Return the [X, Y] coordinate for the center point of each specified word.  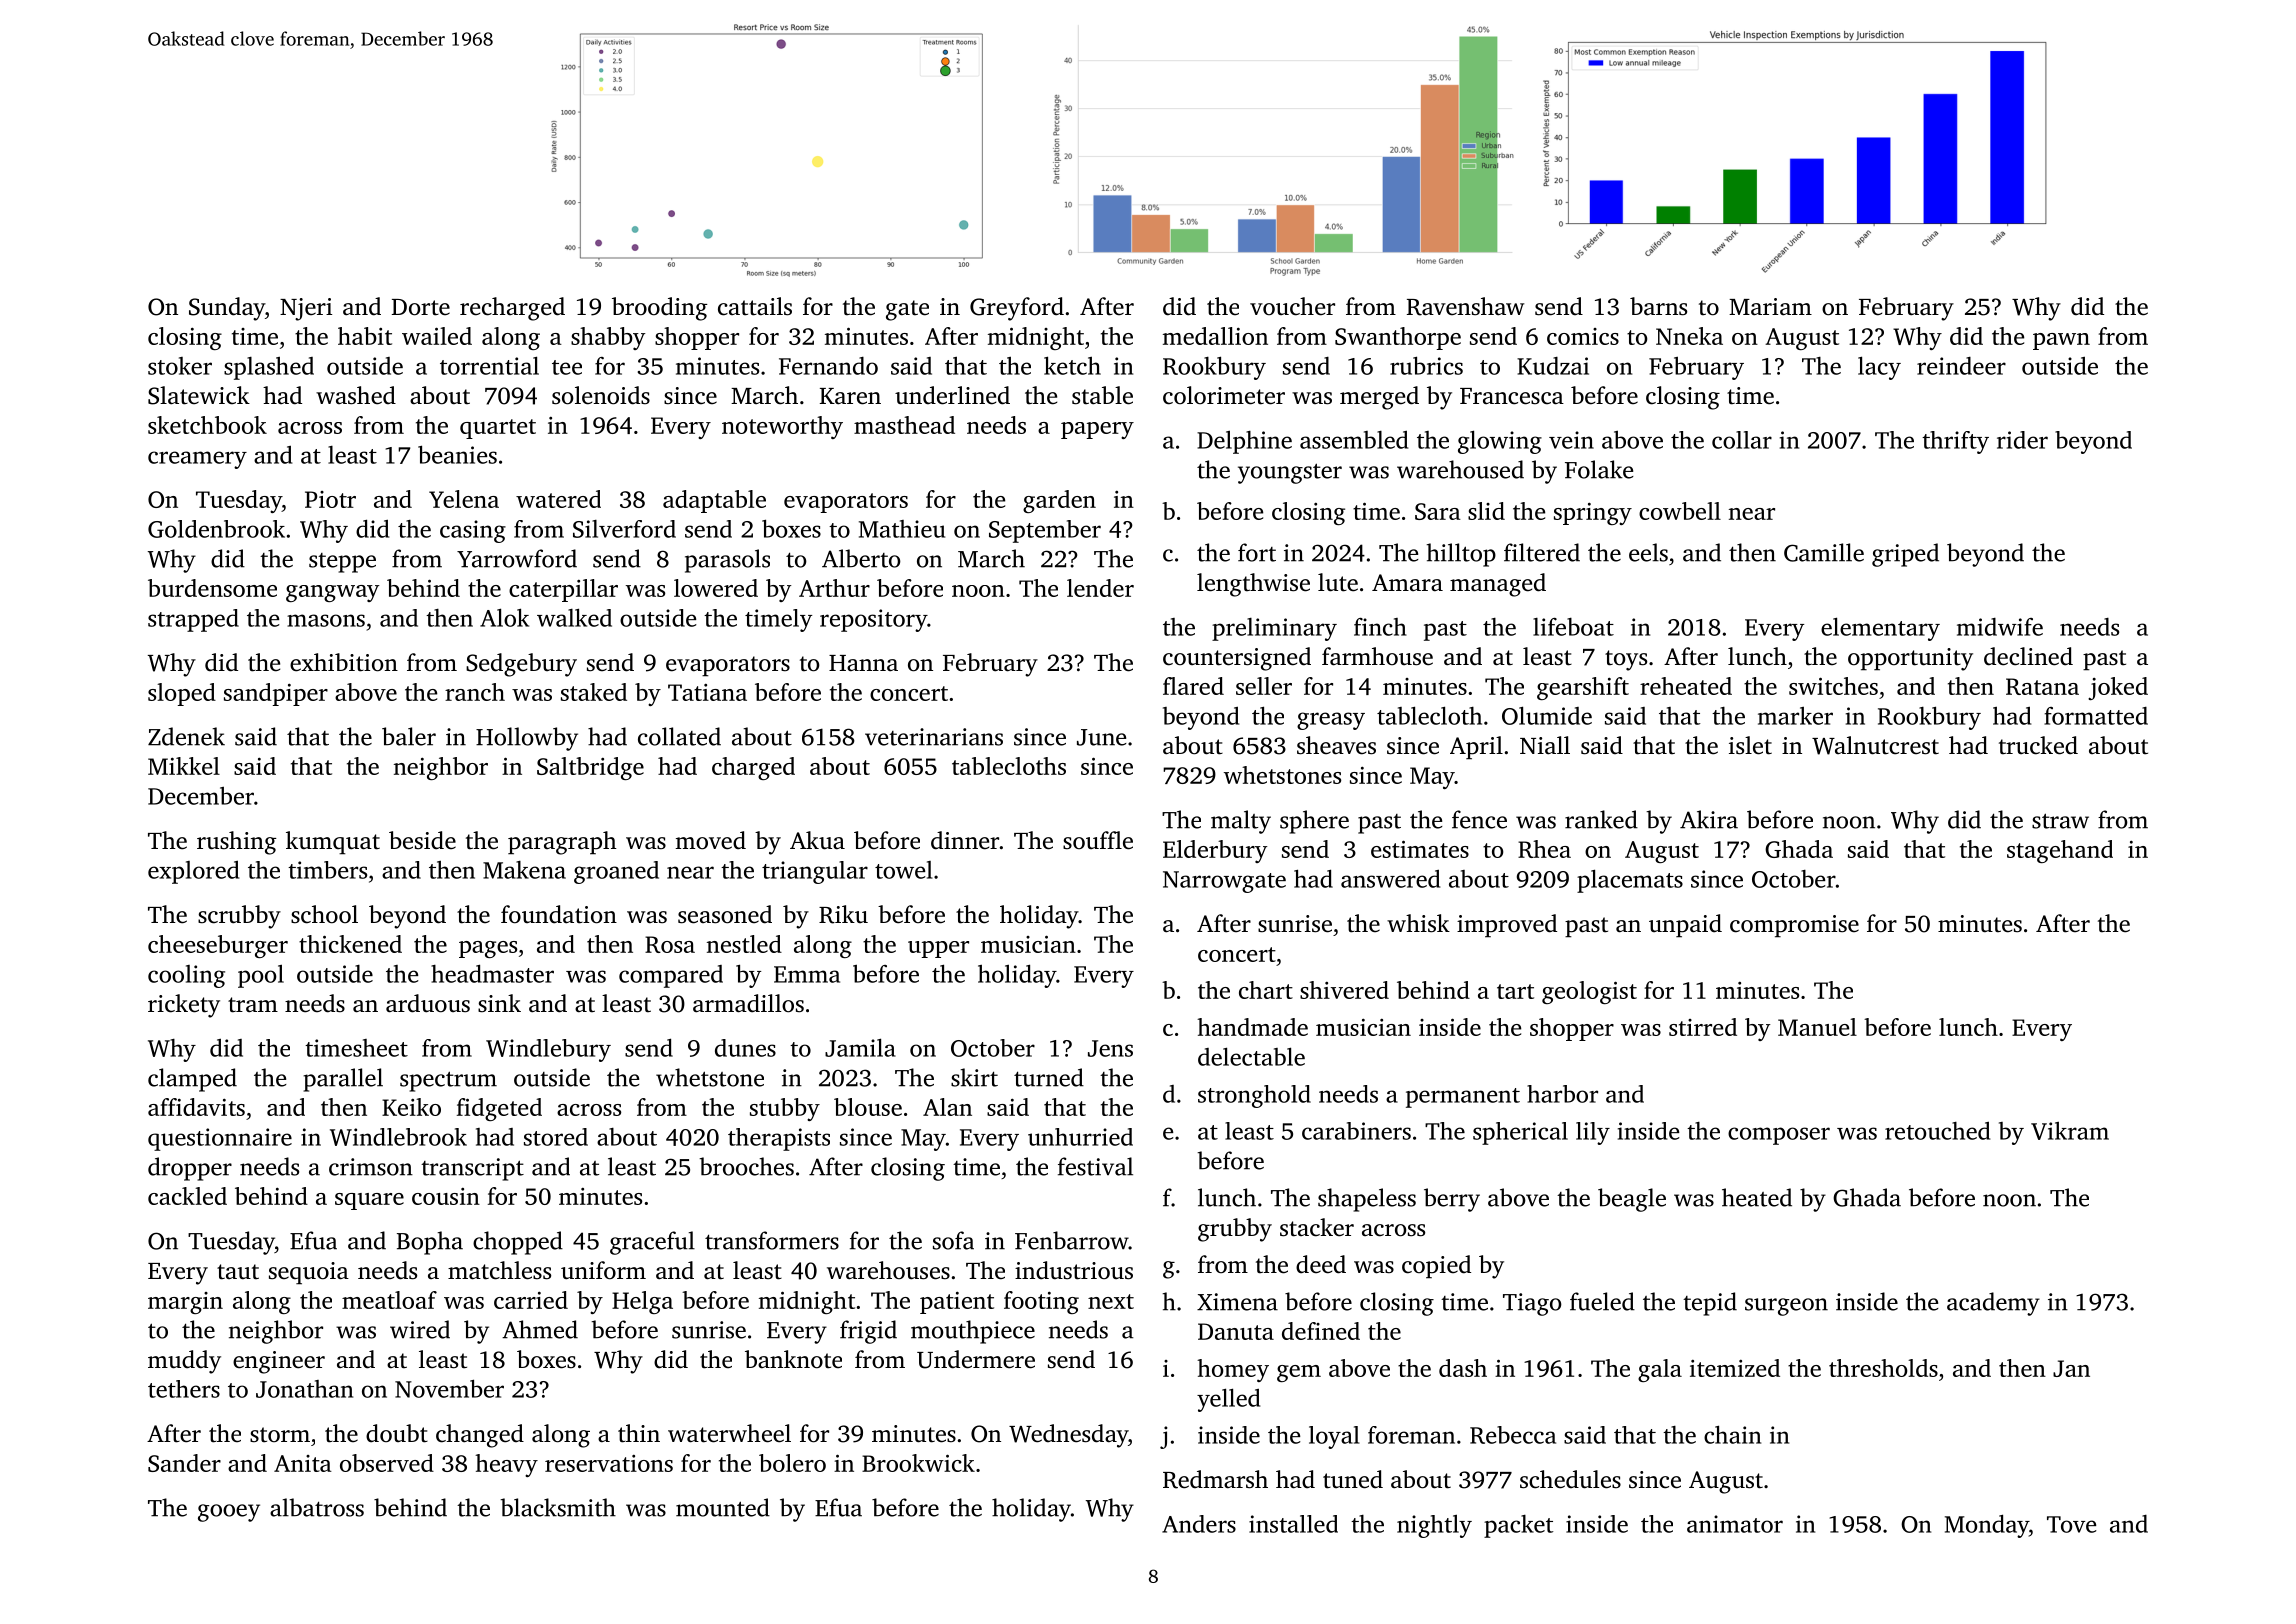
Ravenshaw [1465, 306]
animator [1735, 1524]
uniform [603, 1270]
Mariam [1770, 307]
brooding [660, 309]
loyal [1334, 1437]
